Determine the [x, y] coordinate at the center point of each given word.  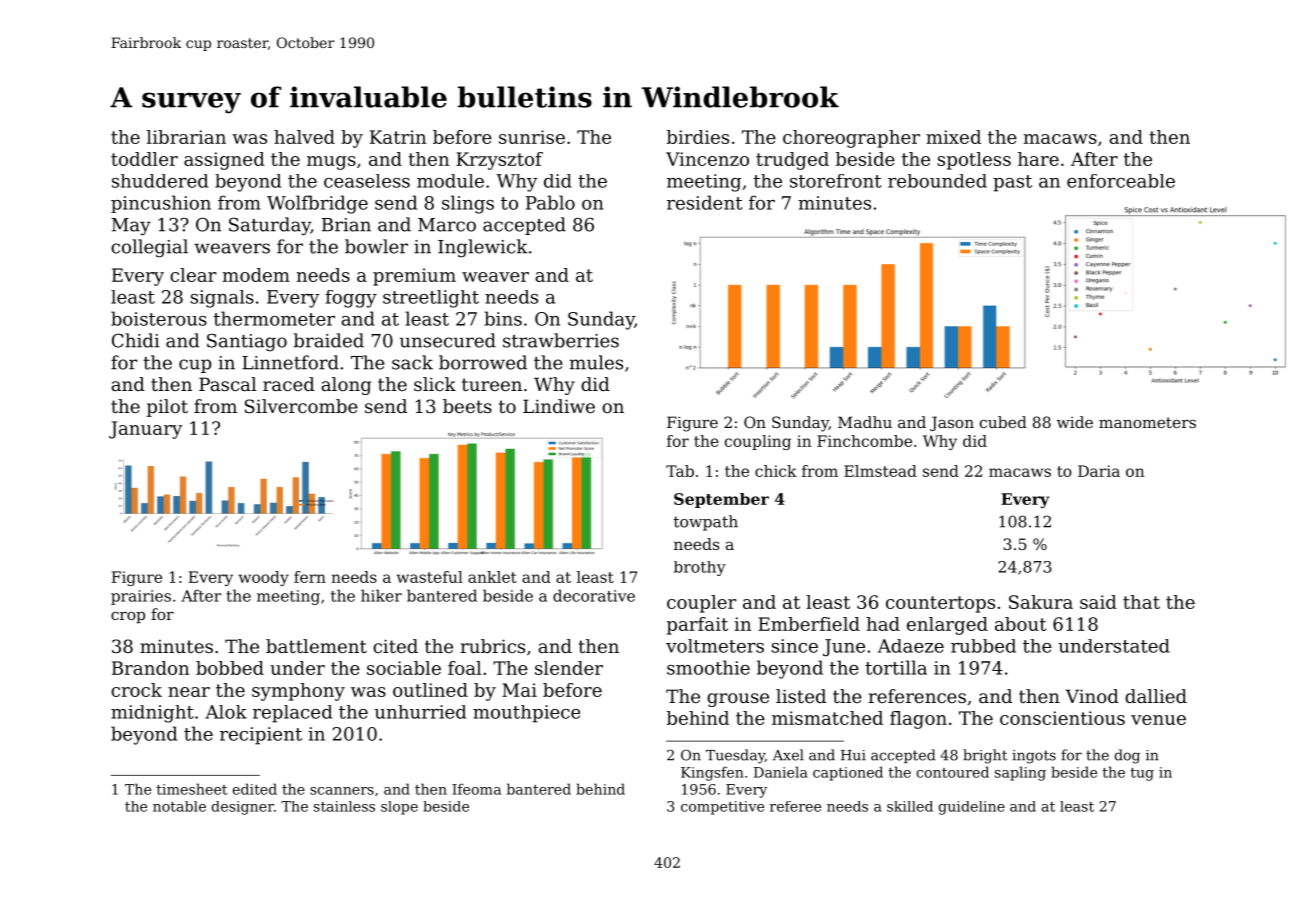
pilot [167, 408]
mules [596, 362]
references [917, 696]
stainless [344, 806]
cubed [1003, 422]
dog [1127, 756]
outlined [430, 690]
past [1012, 183]
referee [795, 806]
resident [705, 202]
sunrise [532, 137]
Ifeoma [476, 789]
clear [193, 275]
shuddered [160, 181]
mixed [953, 137]
